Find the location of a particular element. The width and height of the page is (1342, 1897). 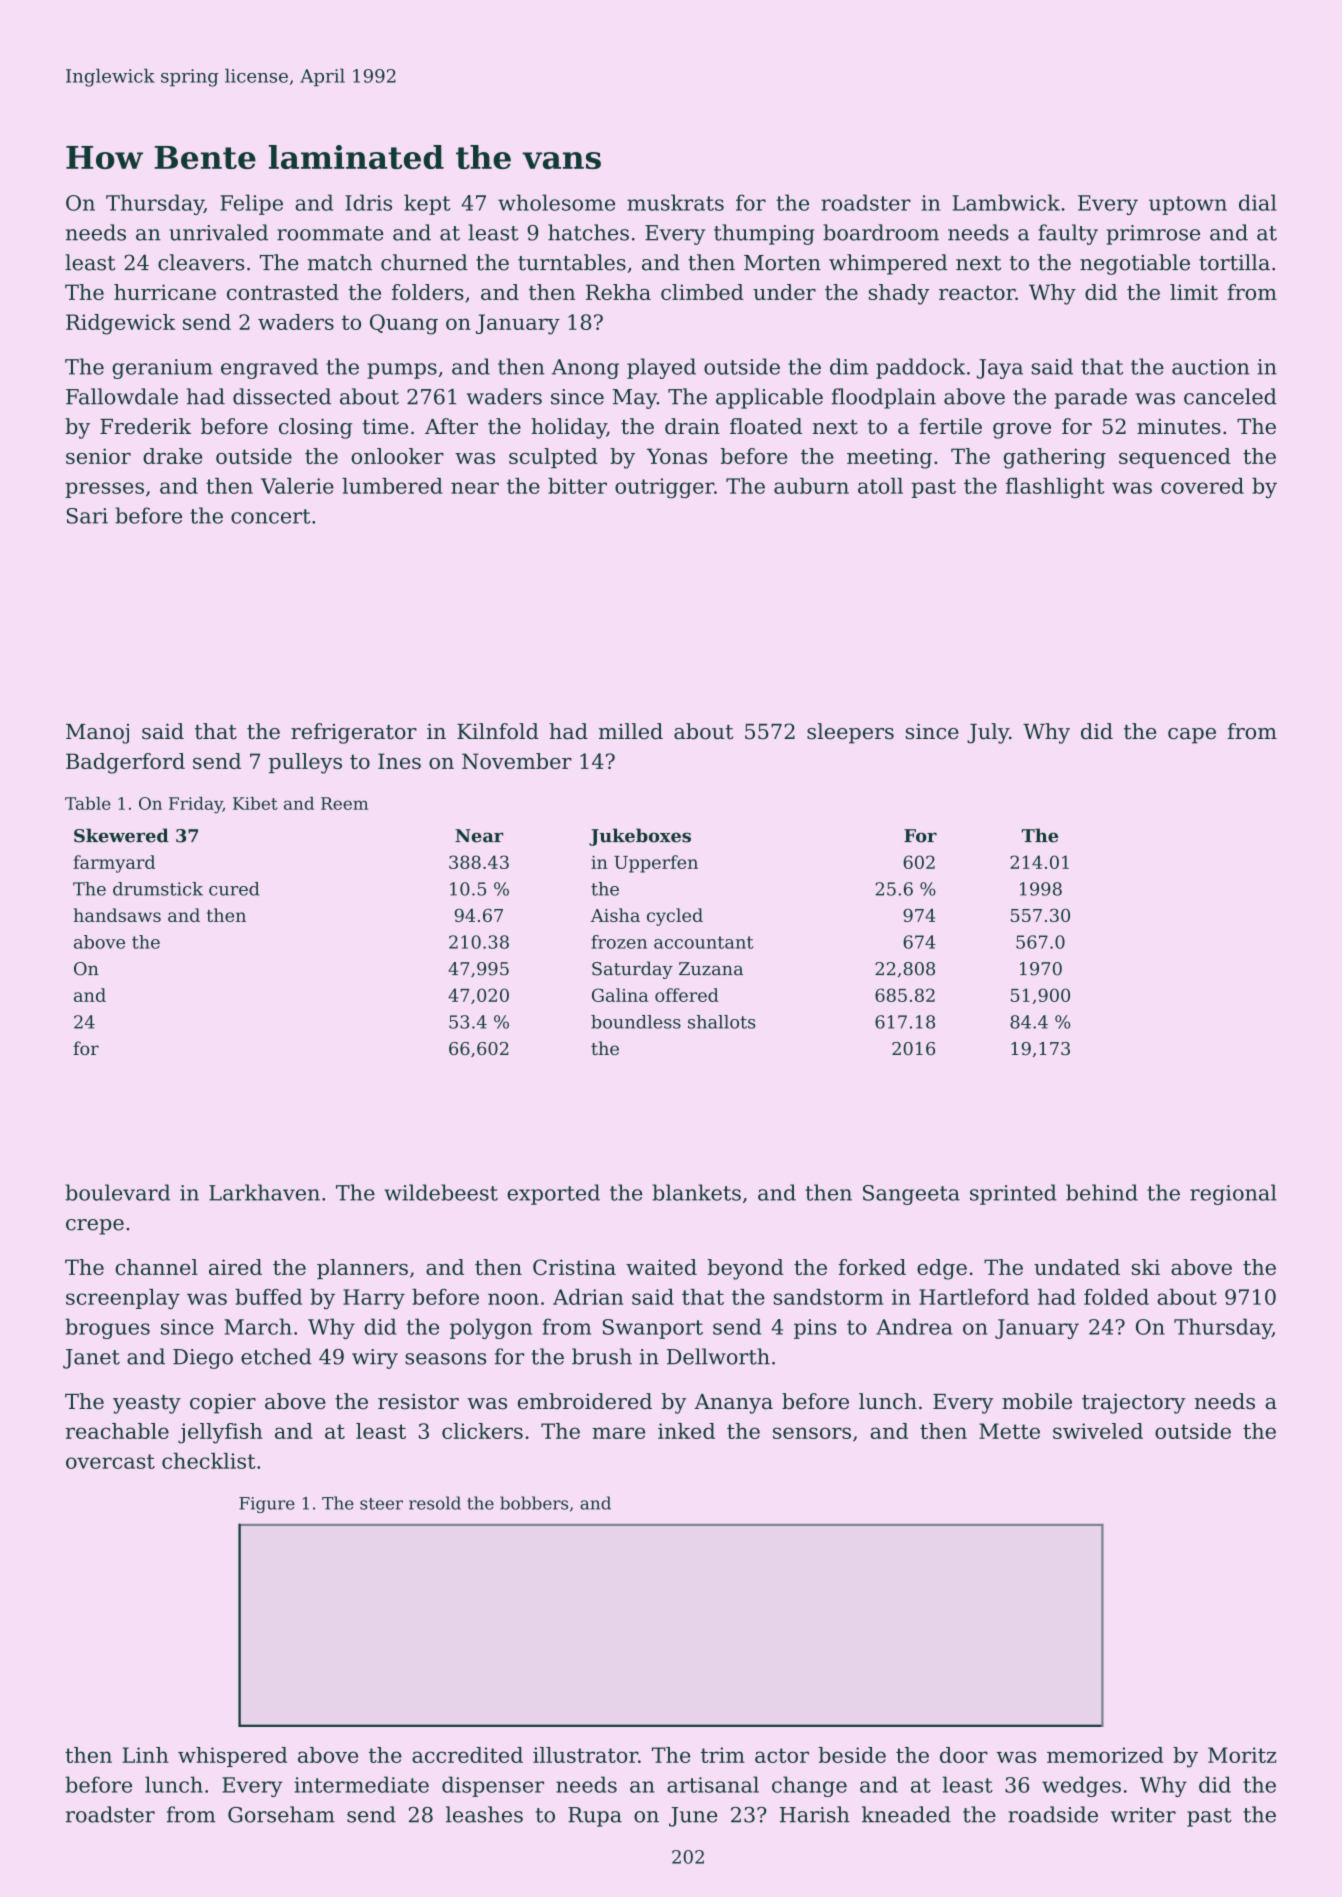

Idris is located at coordinates (368, 202).
